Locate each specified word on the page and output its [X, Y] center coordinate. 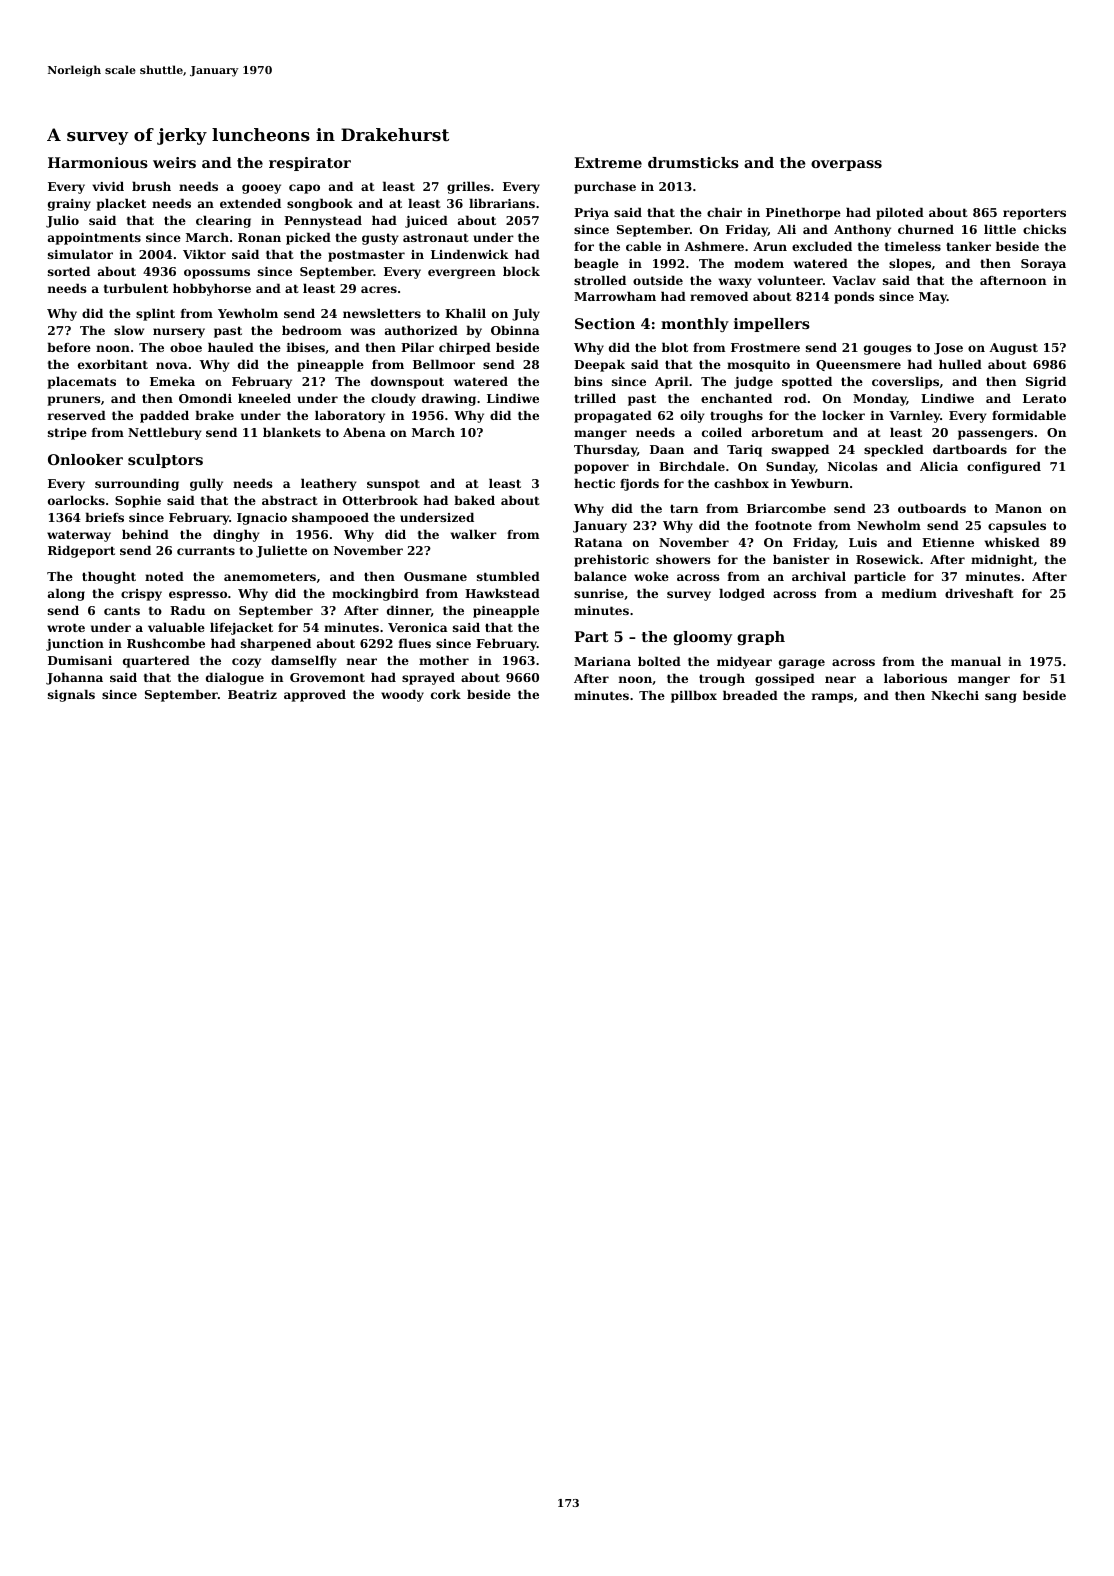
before [69, 347]
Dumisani [80, 660]
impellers [772, 325]
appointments [94, 239]
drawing [449, 399]
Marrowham [615, 296]
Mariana [602, 661]
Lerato [1044, 398]
